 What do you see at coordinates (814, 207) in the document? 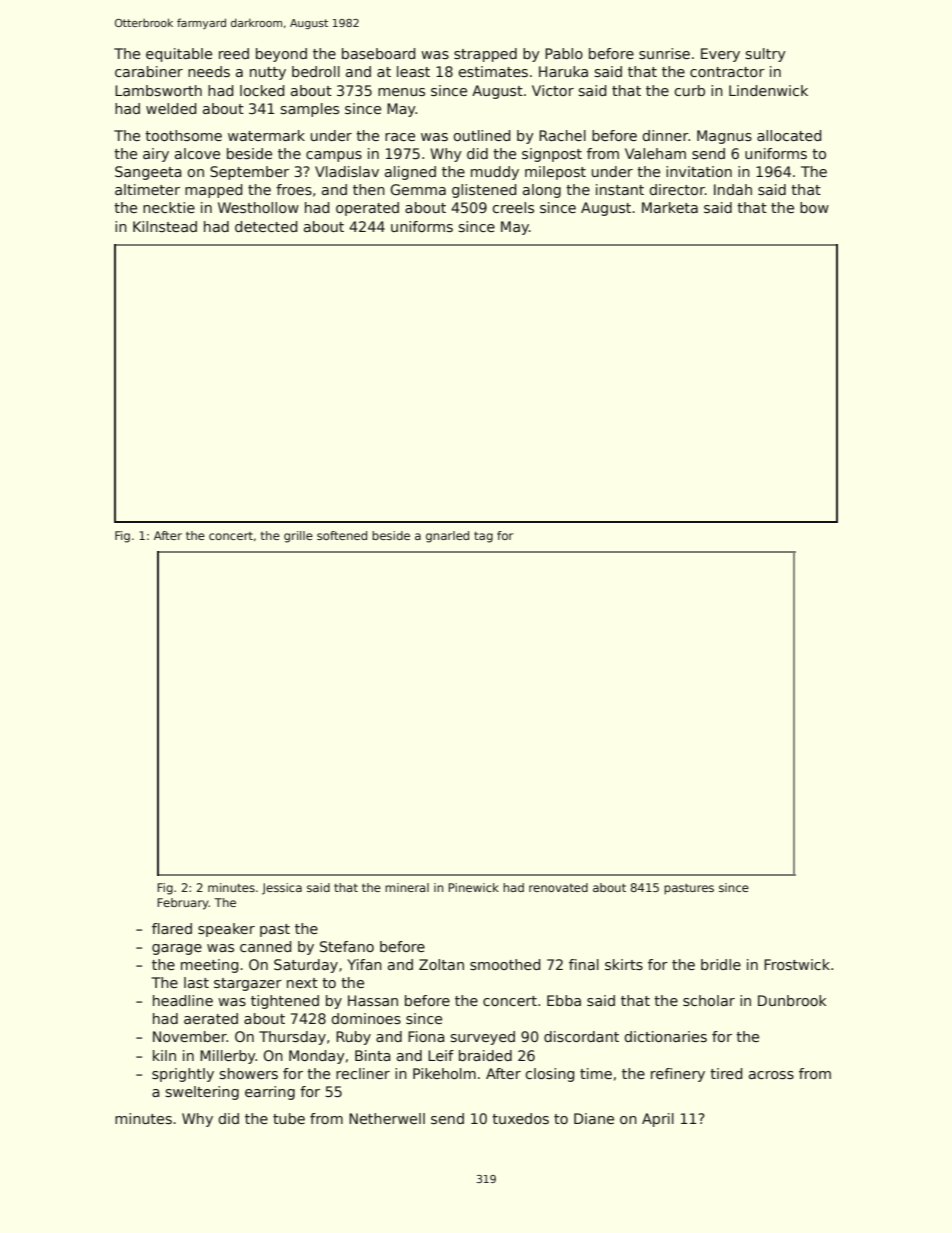
I see `bow` at bounding box center [814, 207].
